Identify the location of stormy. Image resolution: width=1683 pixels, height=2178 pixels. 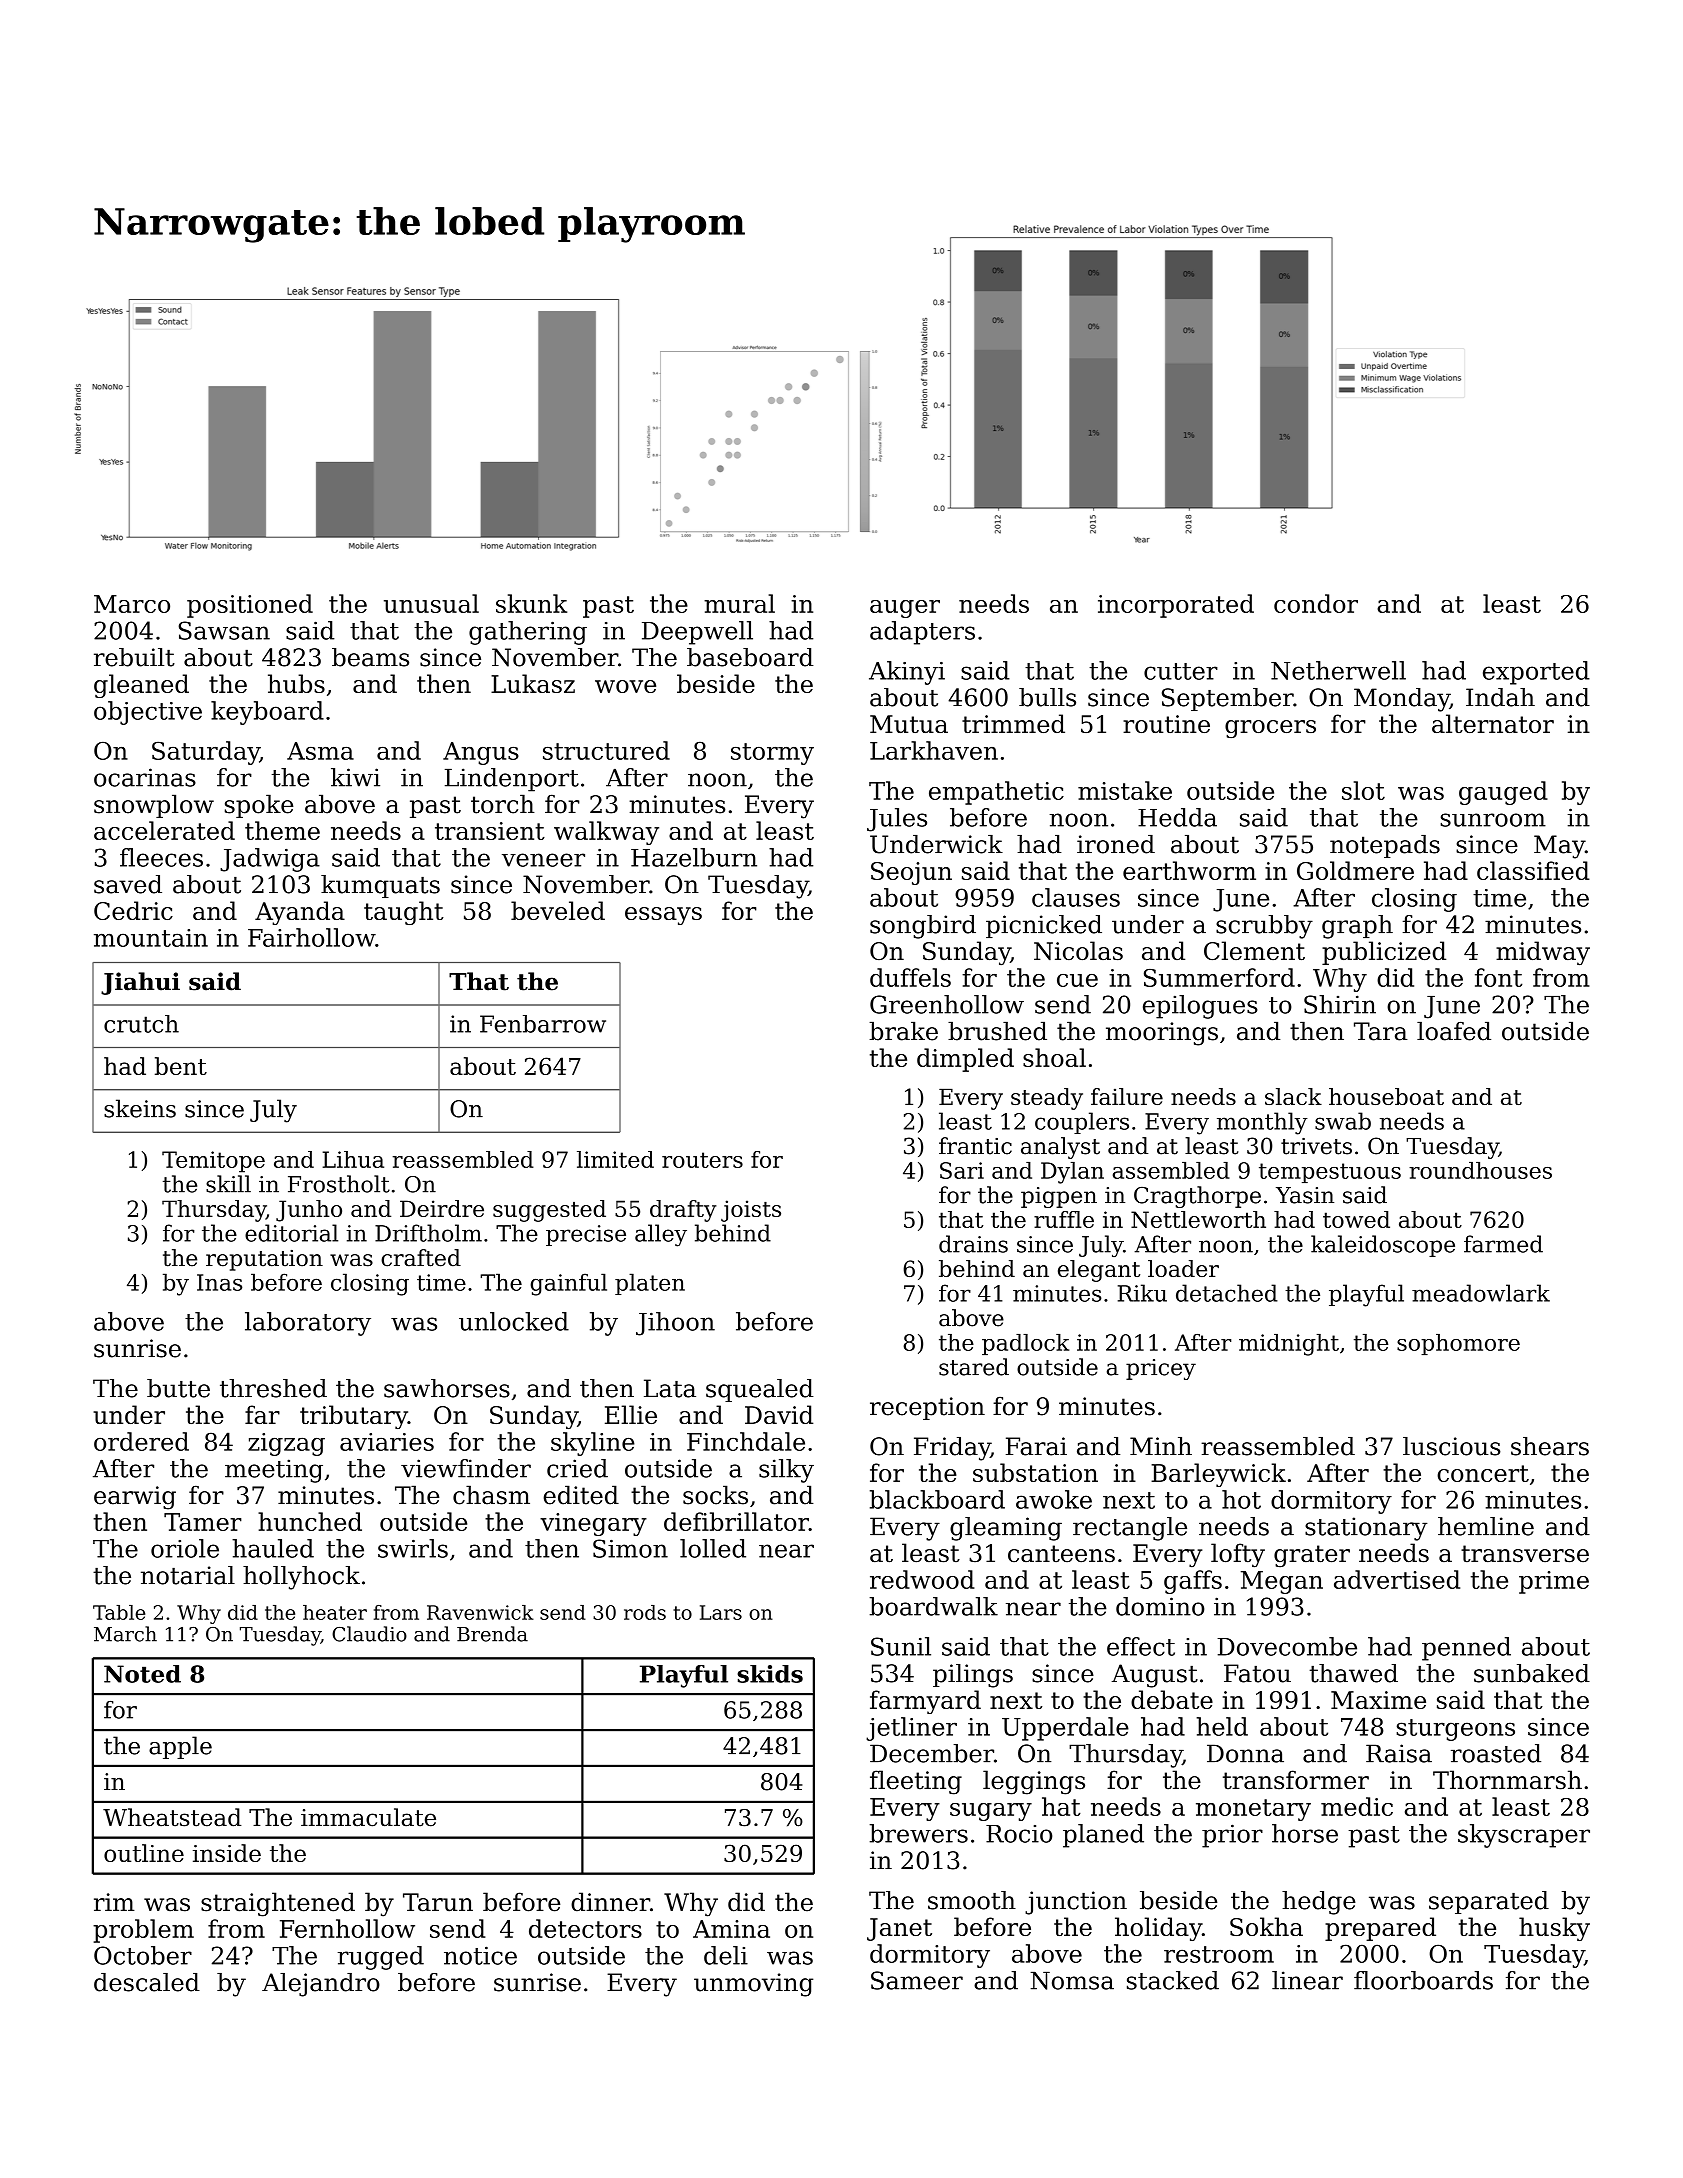
(772, 754).
